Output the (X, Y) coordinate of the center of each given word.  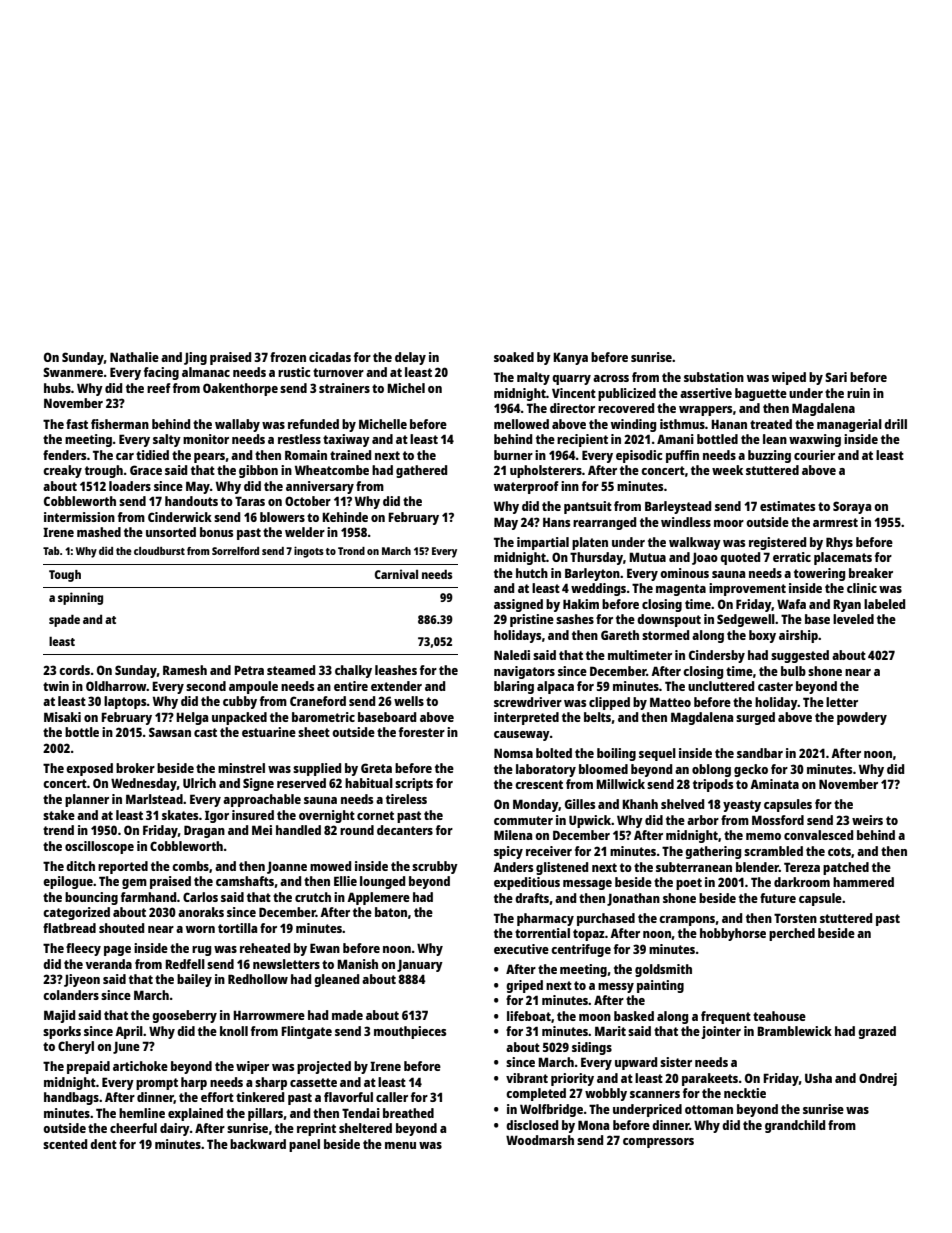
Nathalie (134, 357)
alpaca (555, 687)
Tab (51, 551)
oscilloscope (99, 847)
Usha (818, 1078)
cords (74, 670)
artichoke (140, 1066)
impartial (543, 543)
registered (777, 543)
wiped (789, 378)
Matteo (670, 702)
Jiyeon (82, 980)
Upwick (590, 821)
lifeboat (529, 1016)
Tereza (802, 867)
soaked (514, 357)
